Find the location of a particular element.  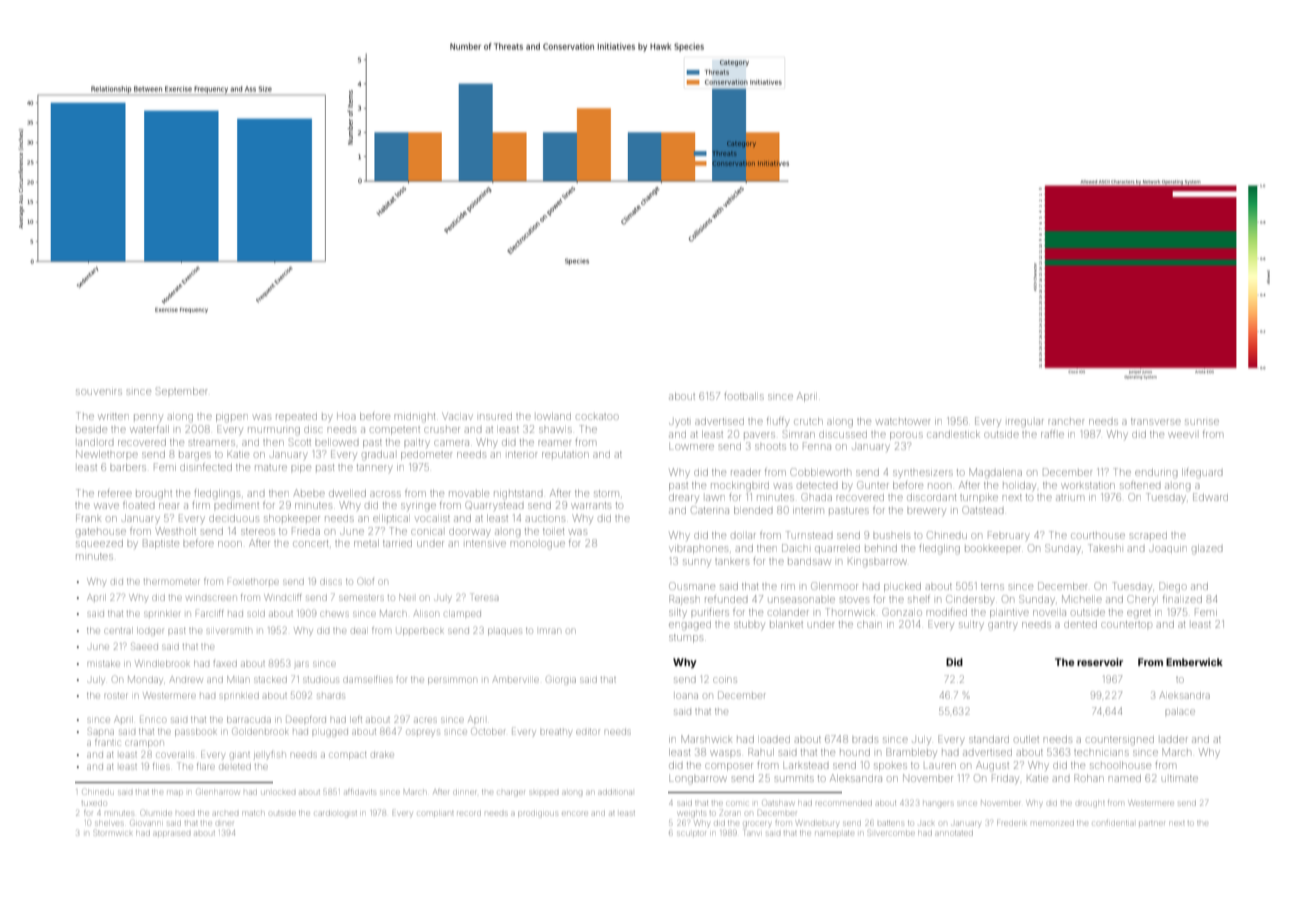

footballs is located at coordinates (744, 396).
